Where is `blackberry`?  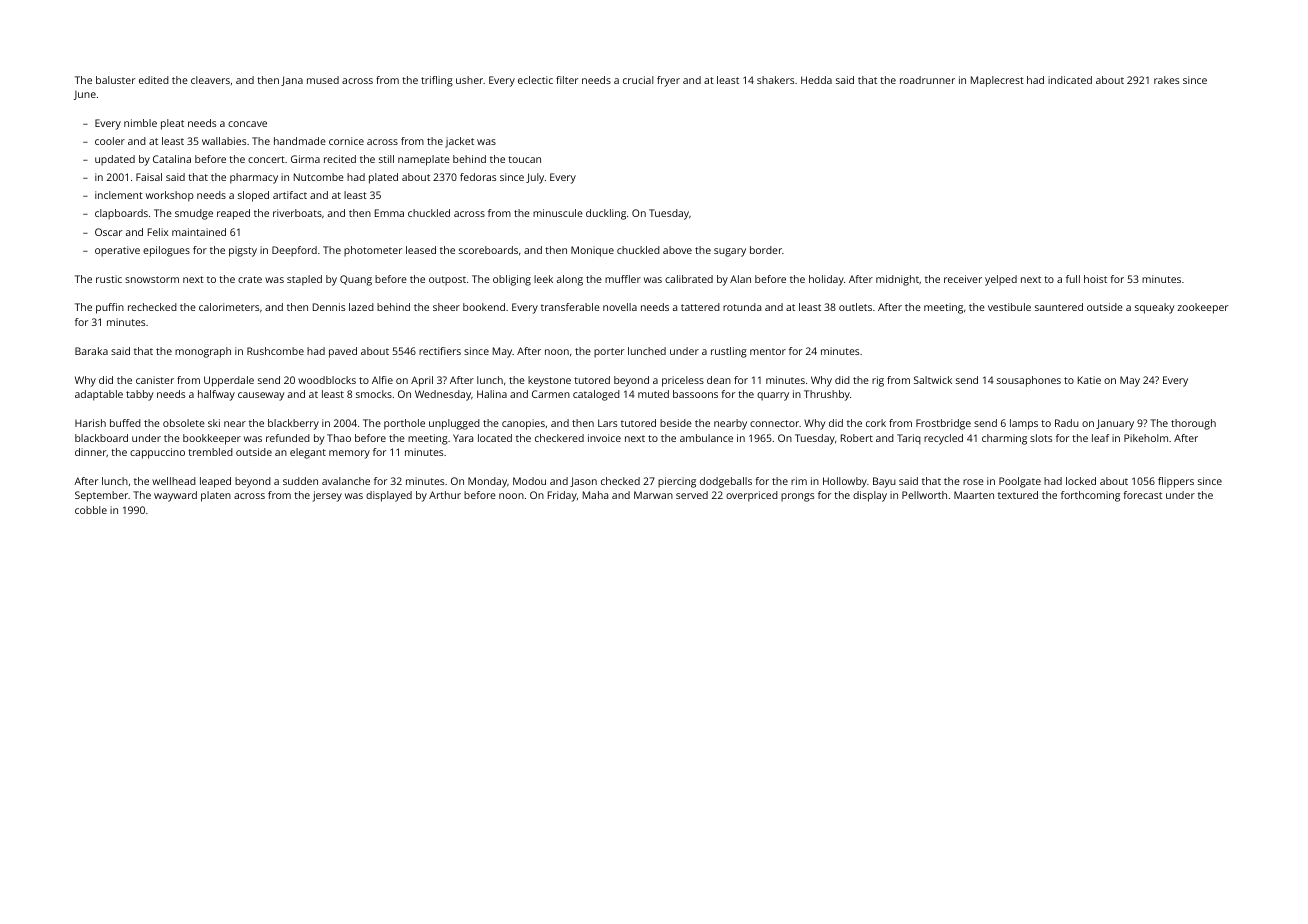 blackberry is located at coordinates (293, 424).
